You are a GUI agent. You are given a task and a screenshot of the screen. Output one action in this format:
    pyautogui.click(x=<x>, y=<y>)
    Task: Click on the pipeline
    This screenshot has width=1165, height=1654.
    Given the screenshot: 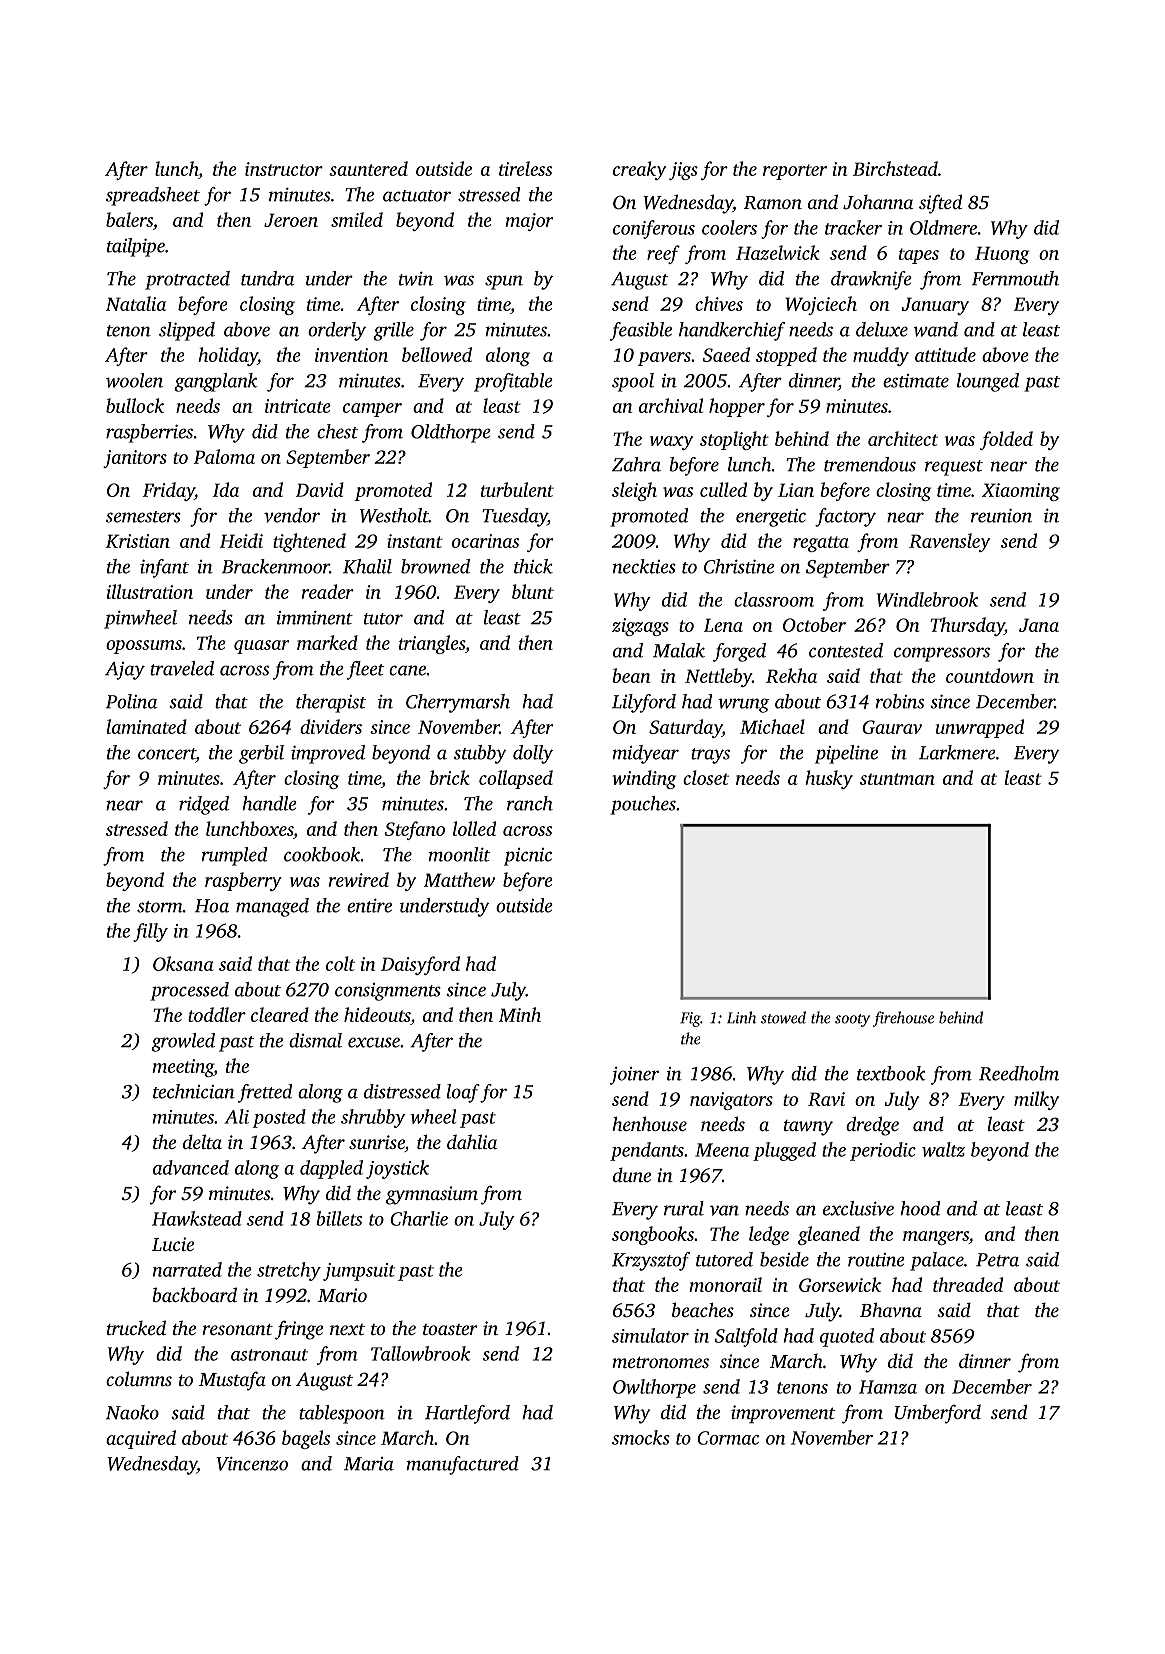 What is the action you would take?
    pyautogui.click(x=846, y=754)
